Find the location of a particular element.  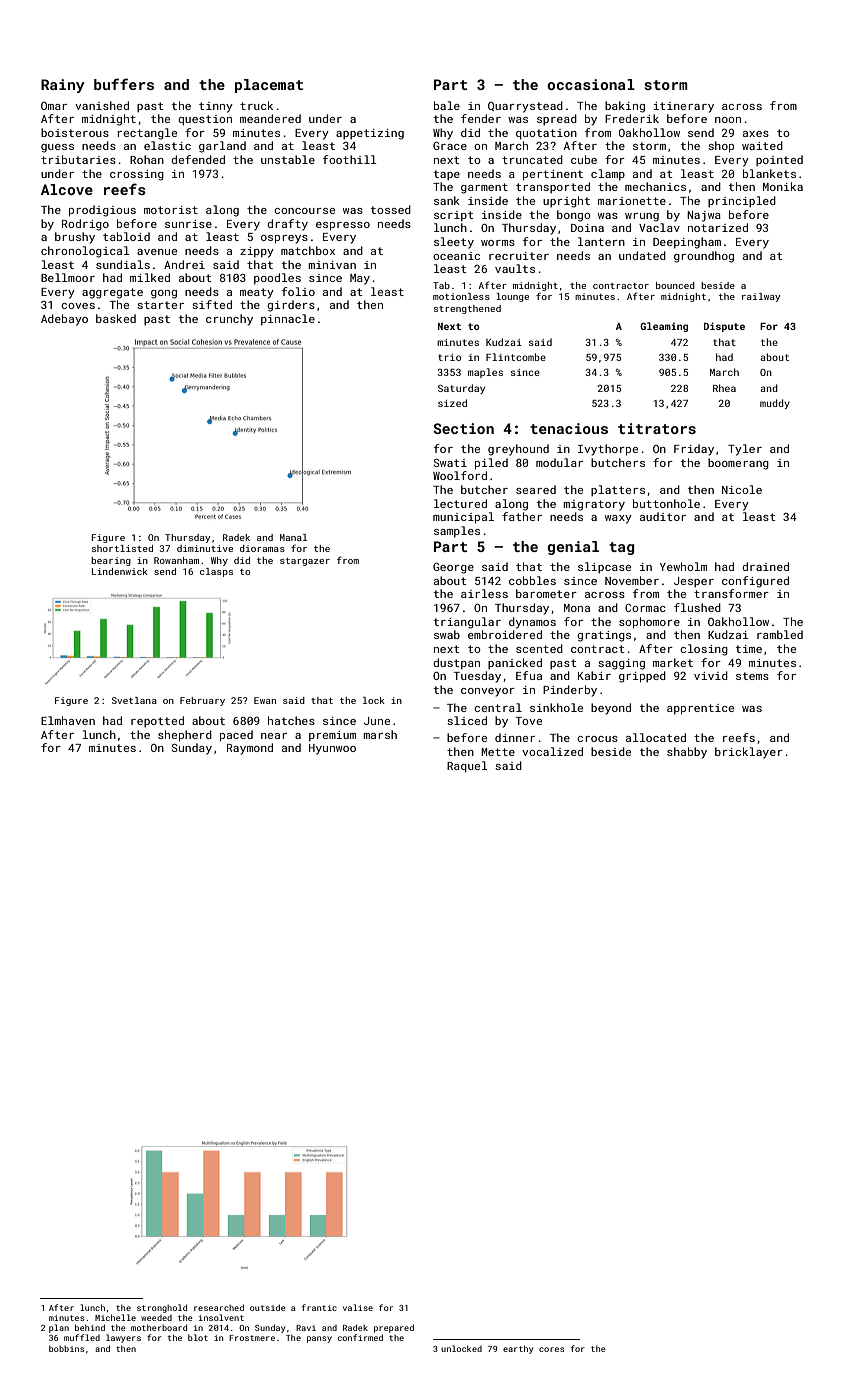

Michelle is located at coordinates (115, 1317).
